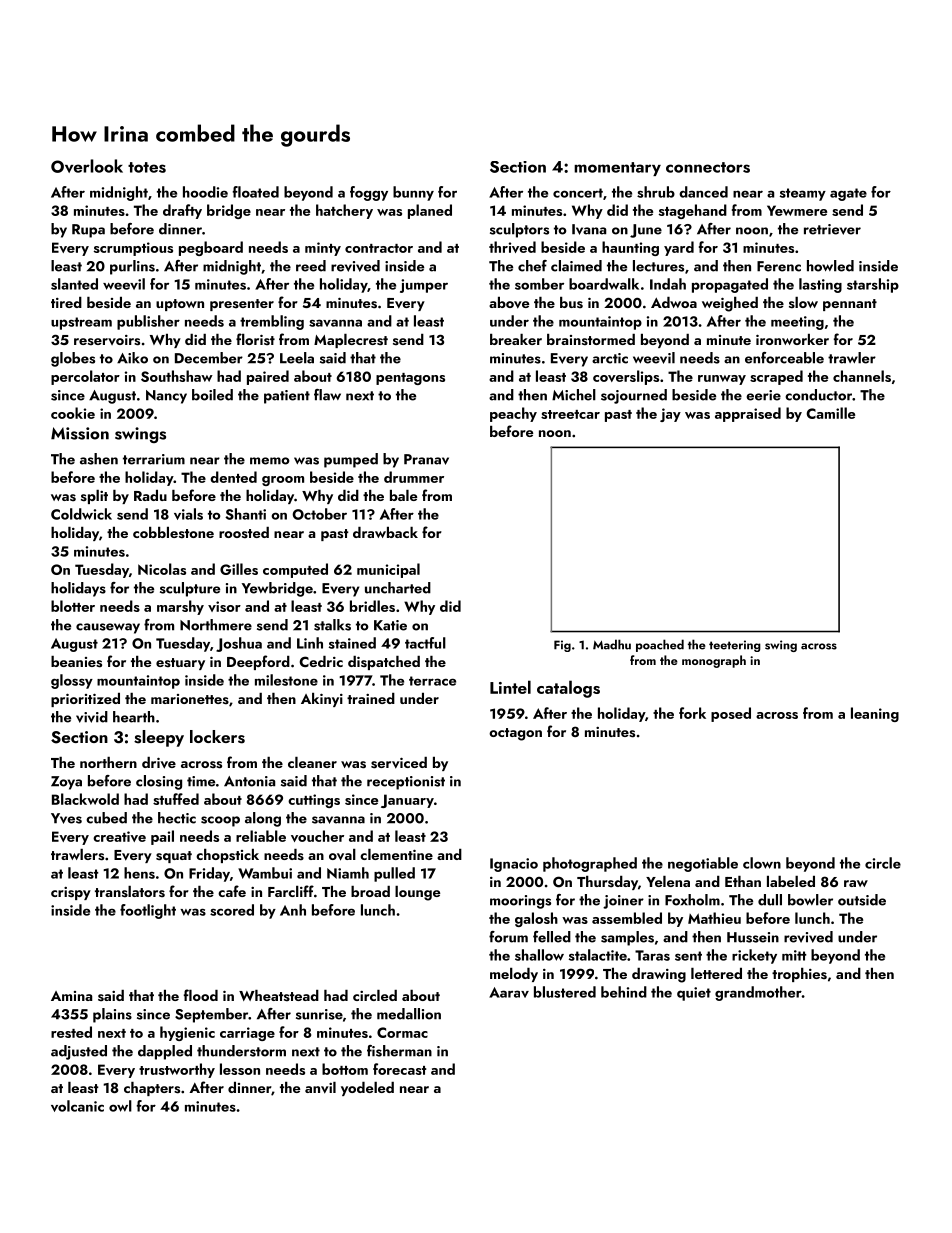  What do you see at coordinates (73, 359) in the page?
I see `globes` at bounding box center [73, 359].
